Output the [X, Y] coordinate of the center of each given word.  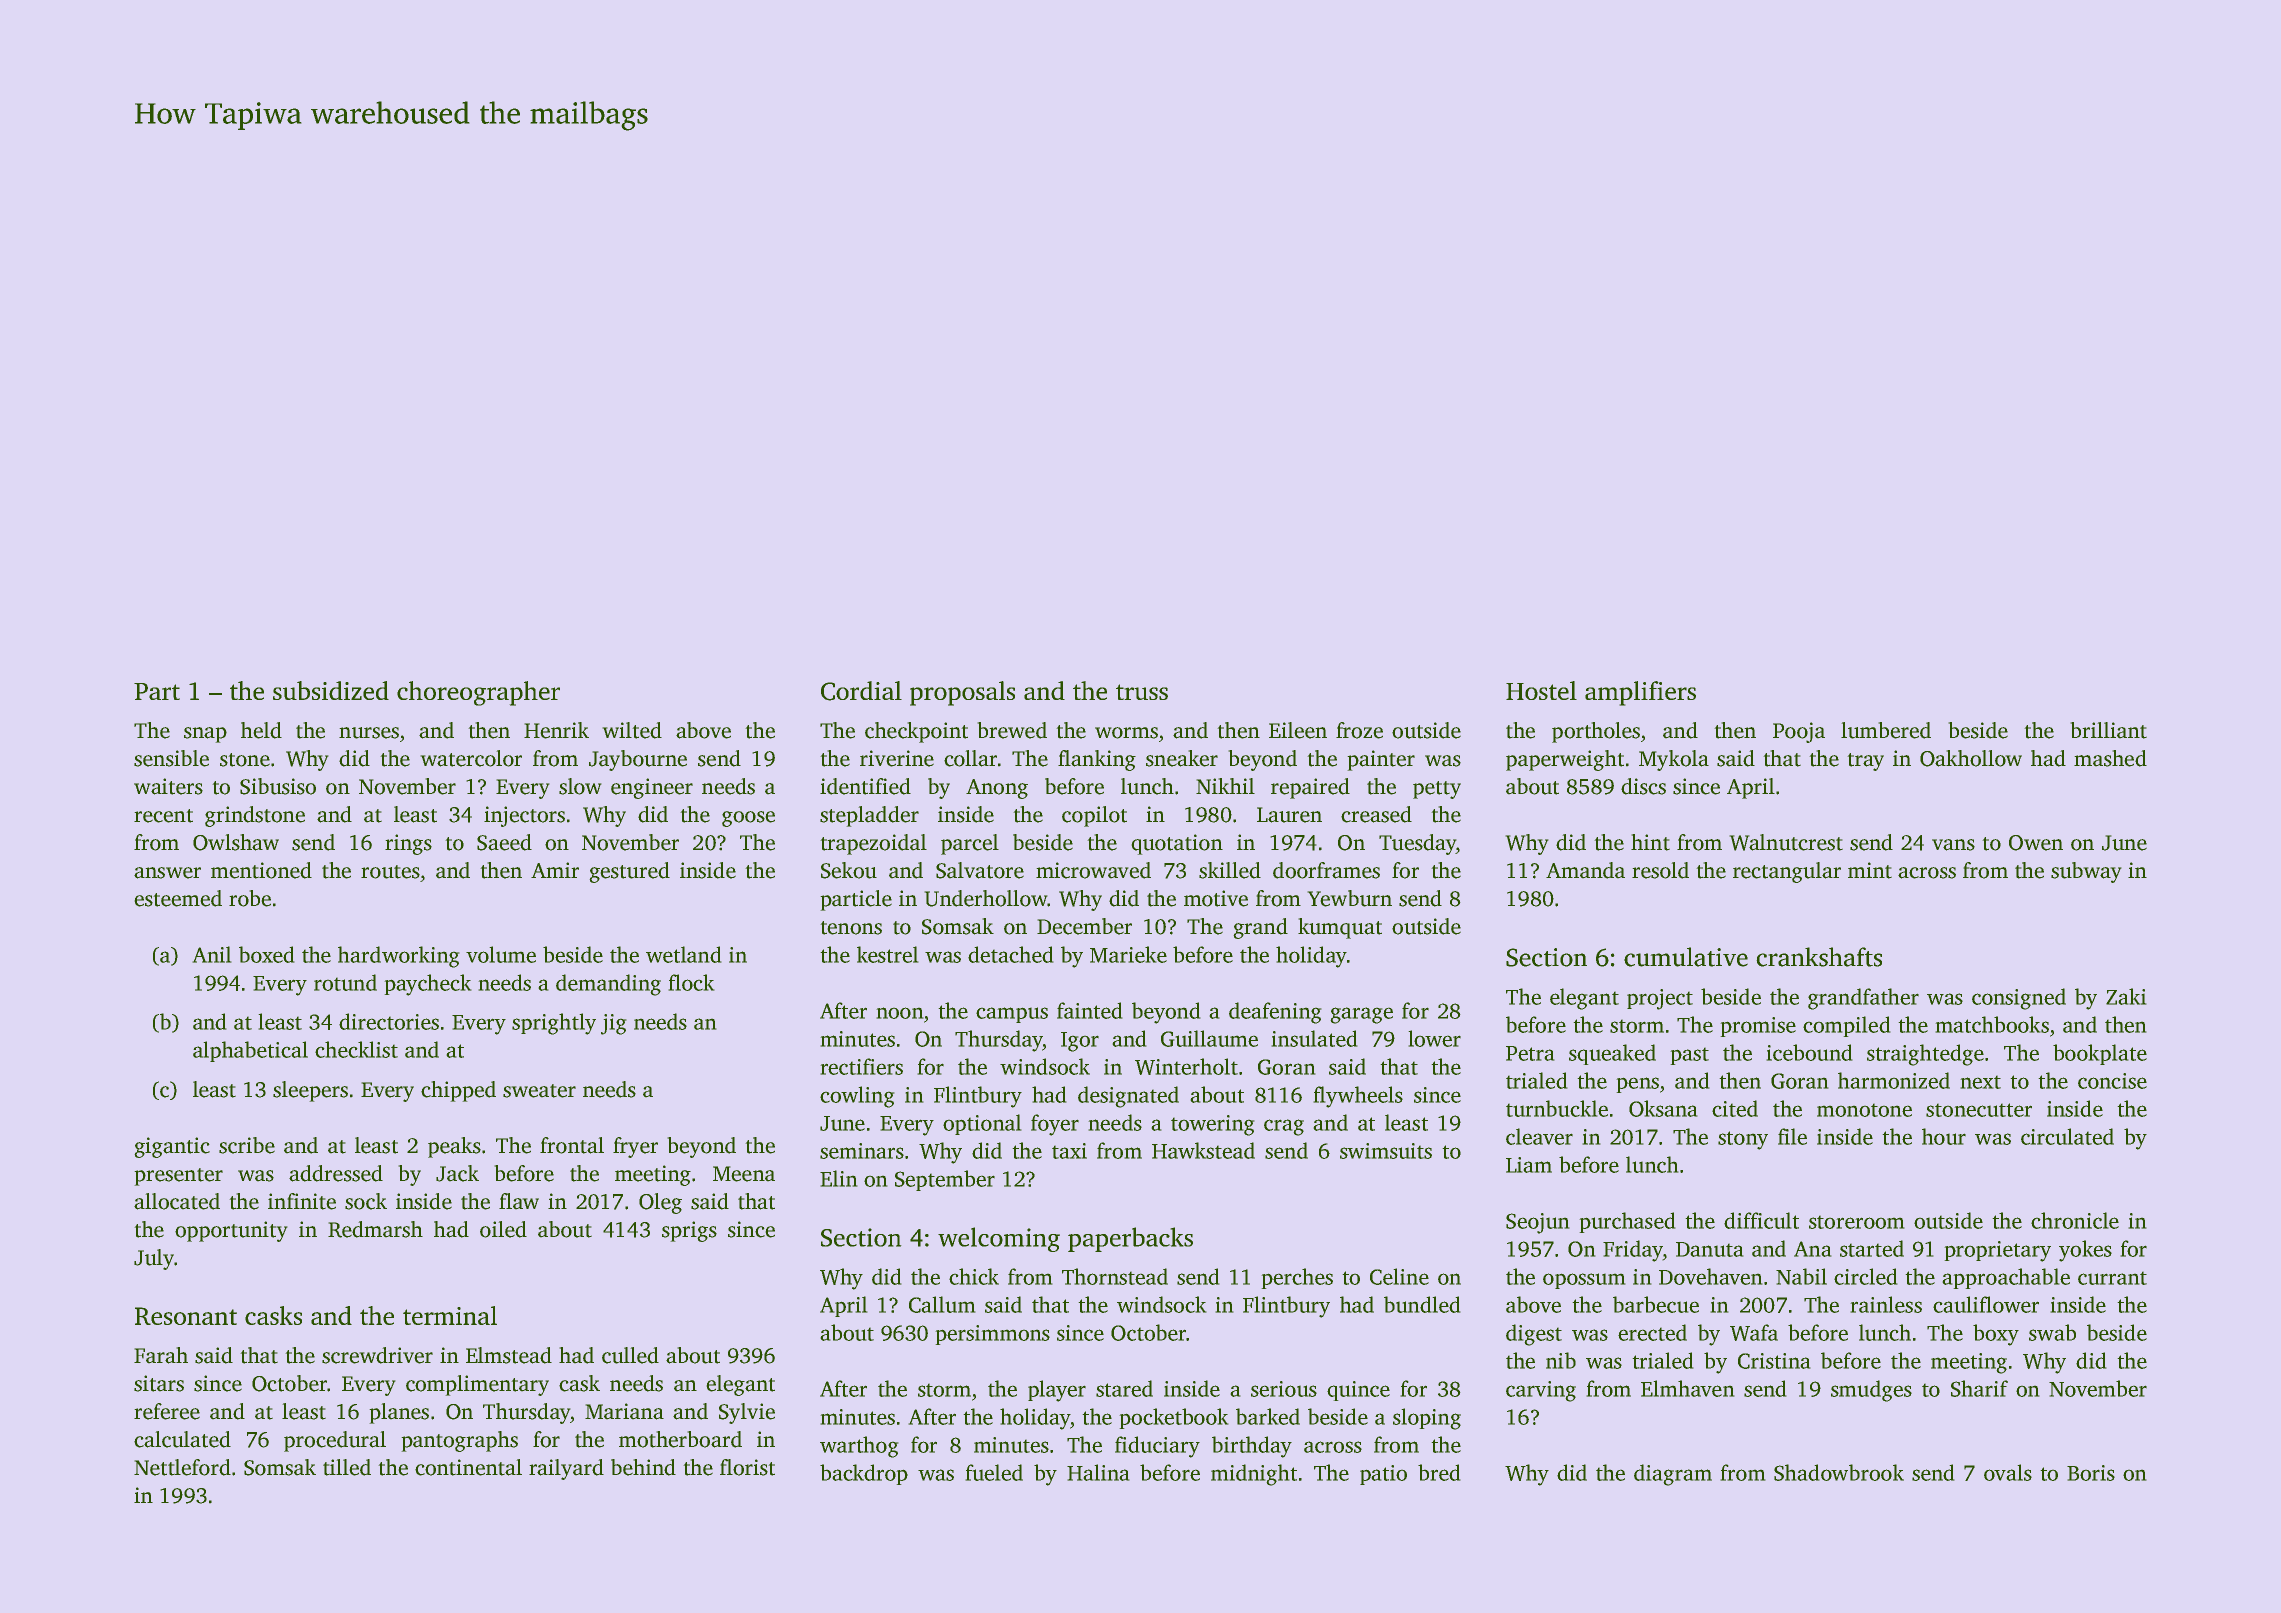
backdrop [864, 1474]
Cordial [861, 691]
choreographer [478, 693]
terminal [450, 1315]
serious [1284, 1389]
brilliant [2108, 730]
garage [1361, 1015]
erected [1652, 1332]
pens [1637, 1085]
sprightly [554, 1024]
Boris [2091, 1473]
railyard [566, 1469]
